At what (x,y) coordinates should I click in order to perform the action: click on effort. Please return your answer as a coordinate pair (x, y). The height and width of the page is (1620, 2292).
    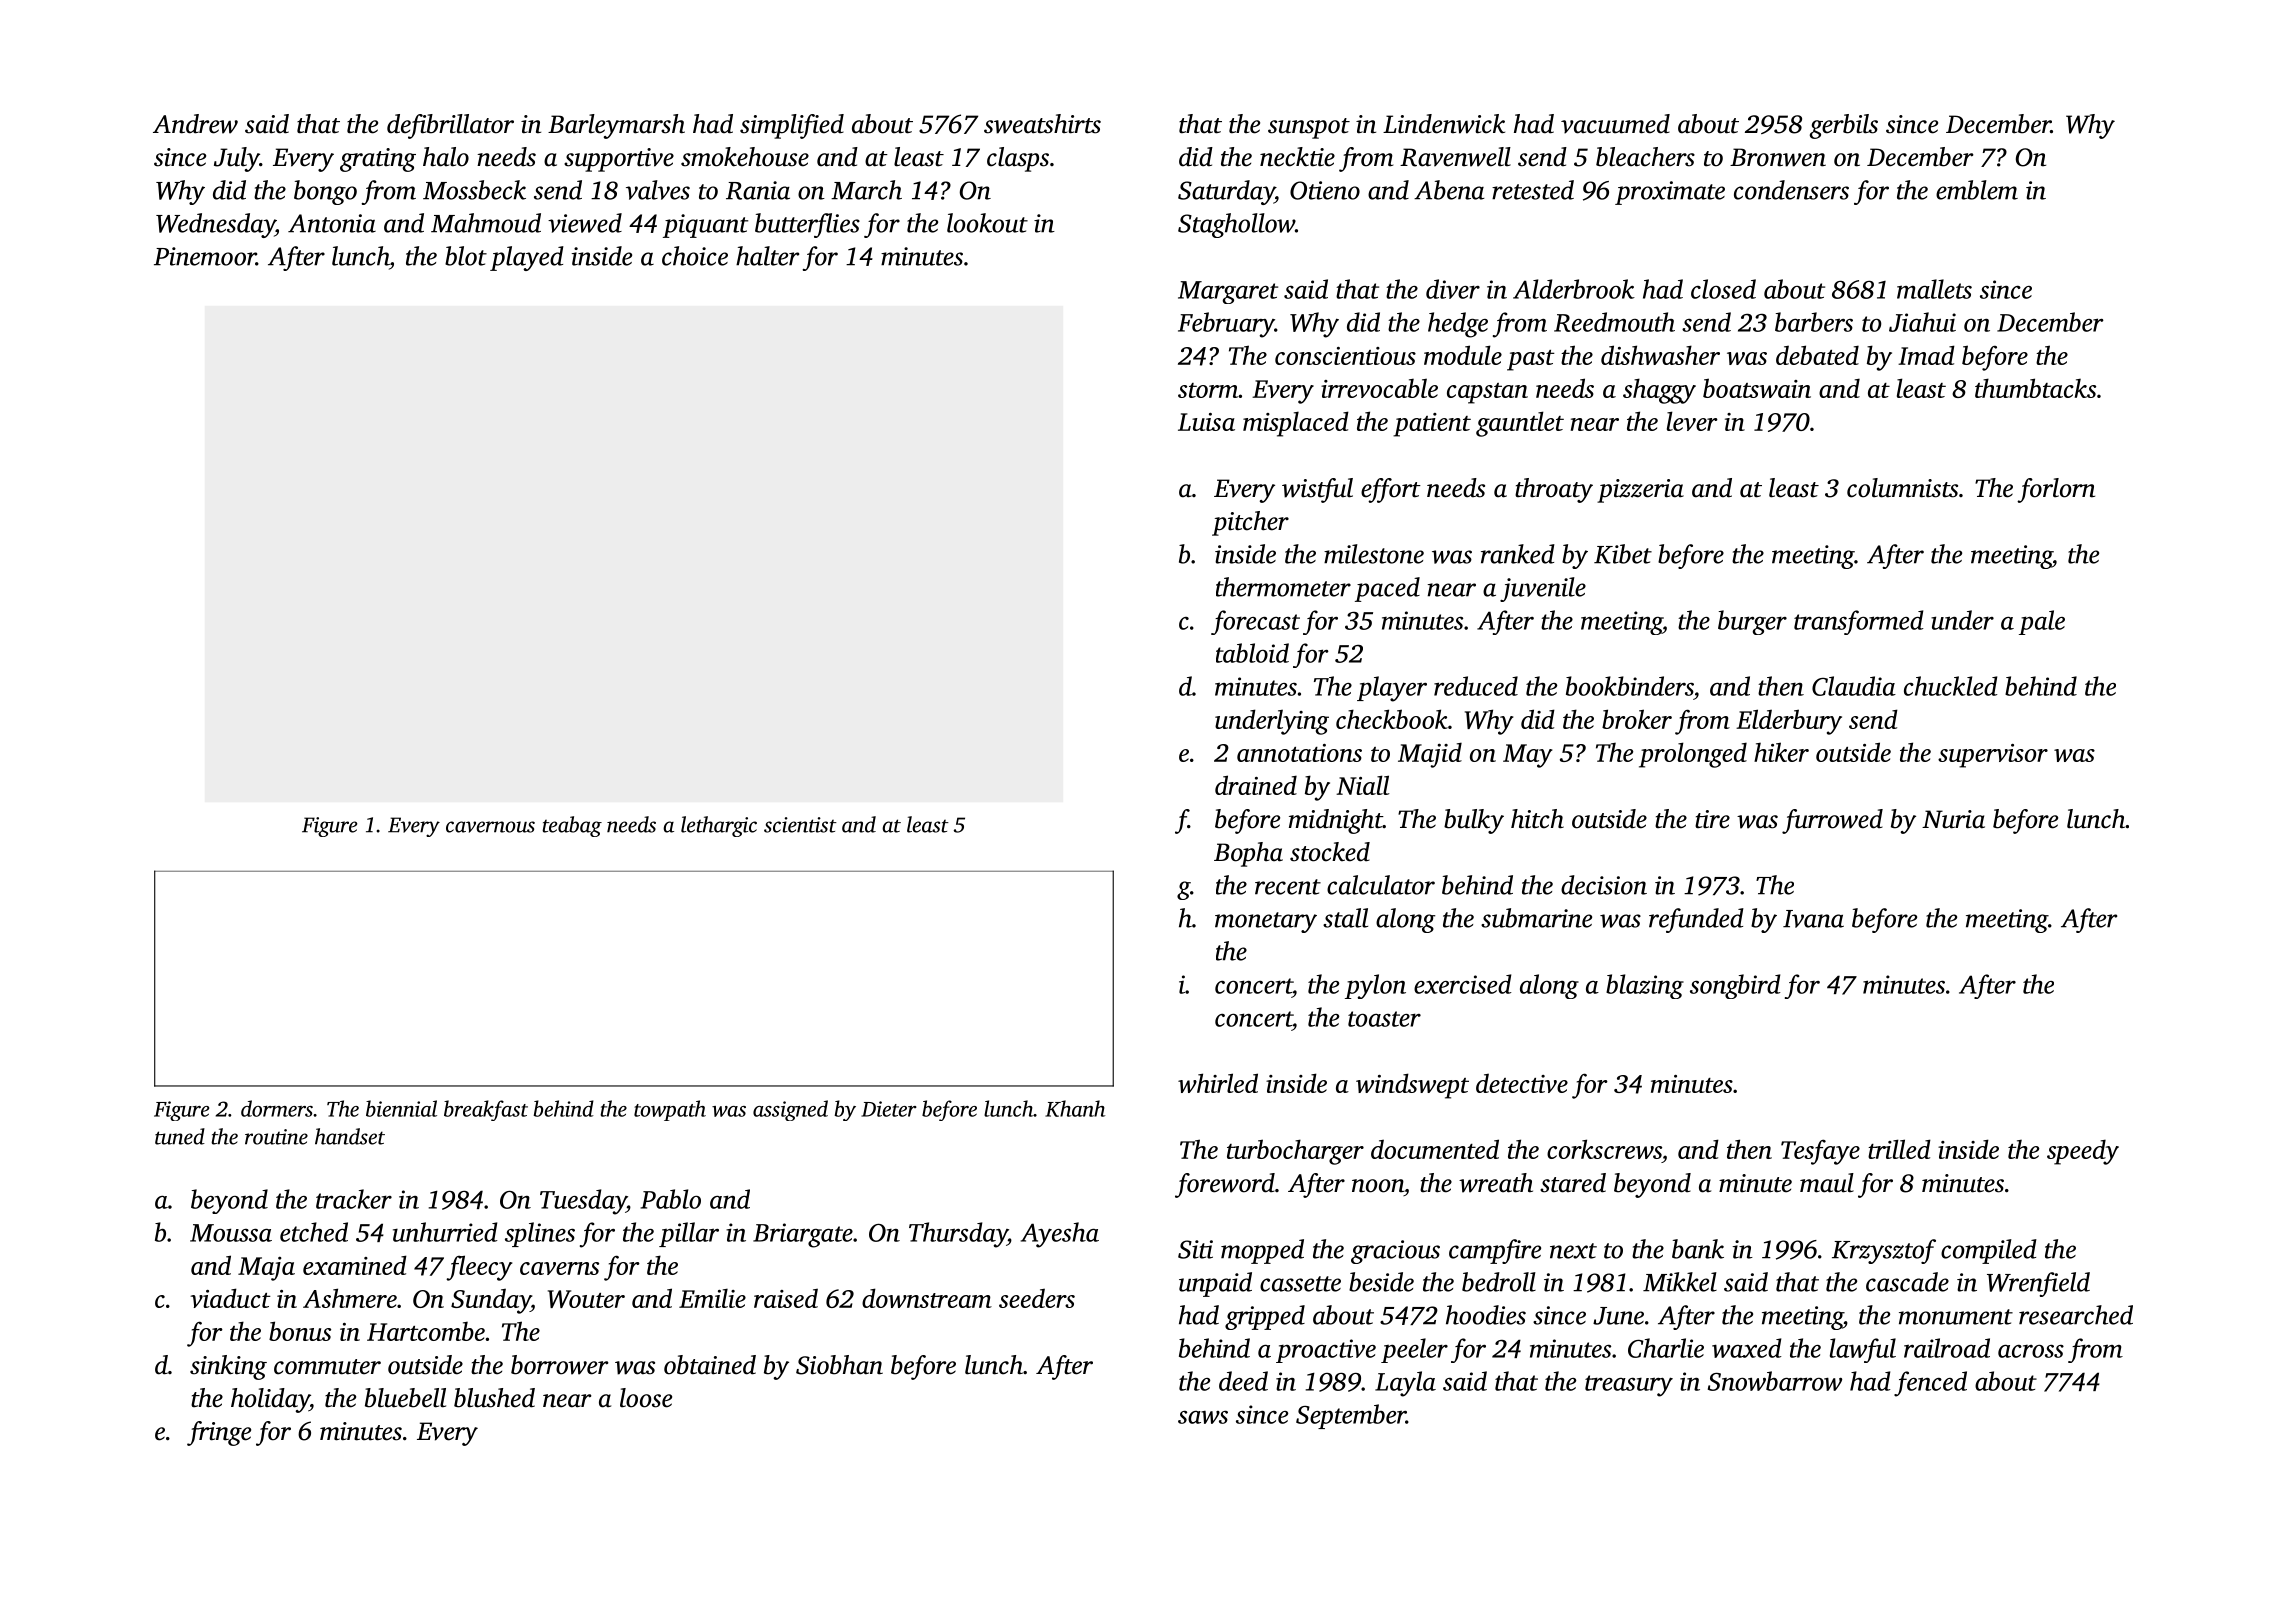
    Looking at the image, I should click on (1391, 490).
